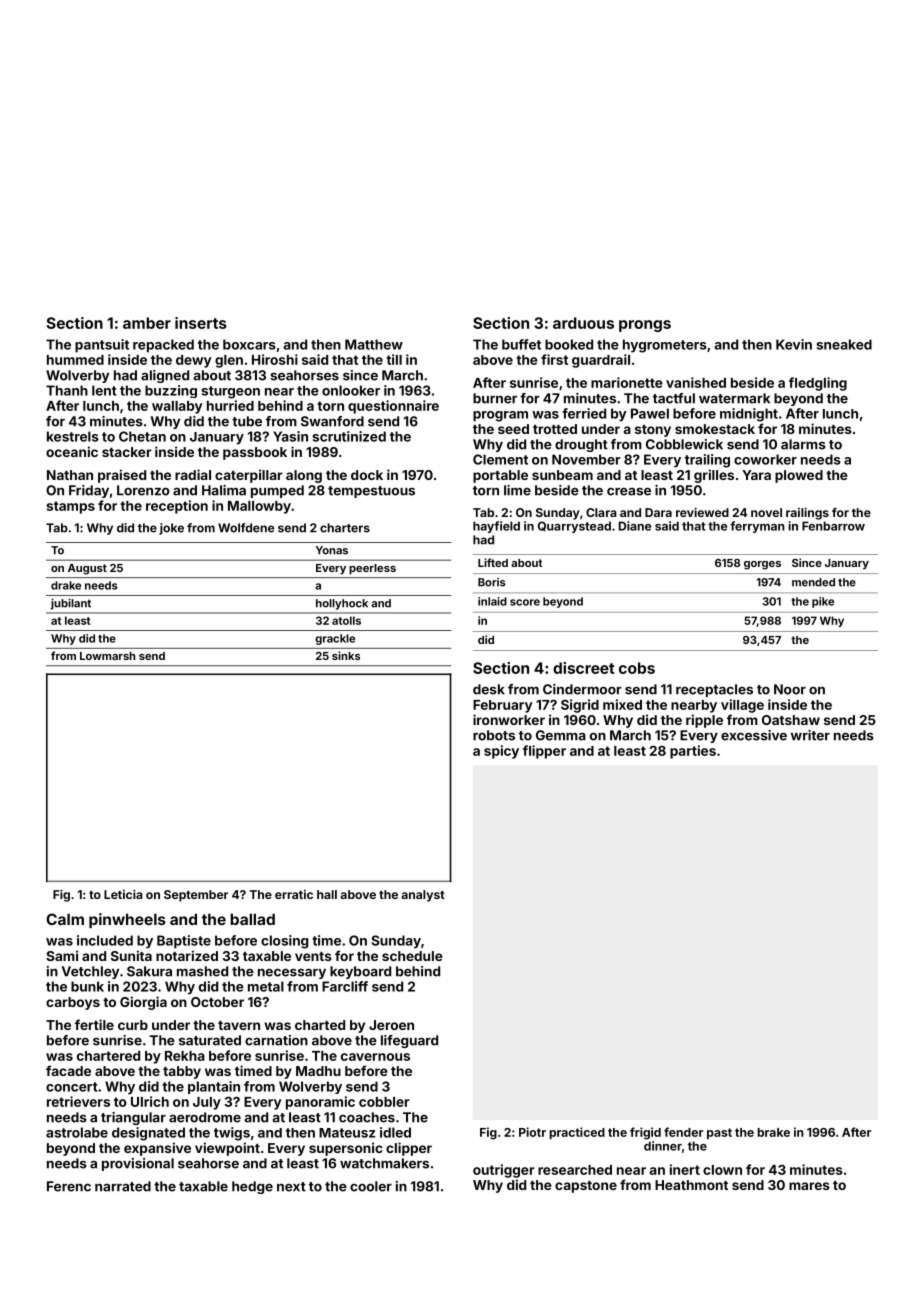  Describe the element at coordinates (844, 344) in the screenshot. I see `sneaked` at that location.
